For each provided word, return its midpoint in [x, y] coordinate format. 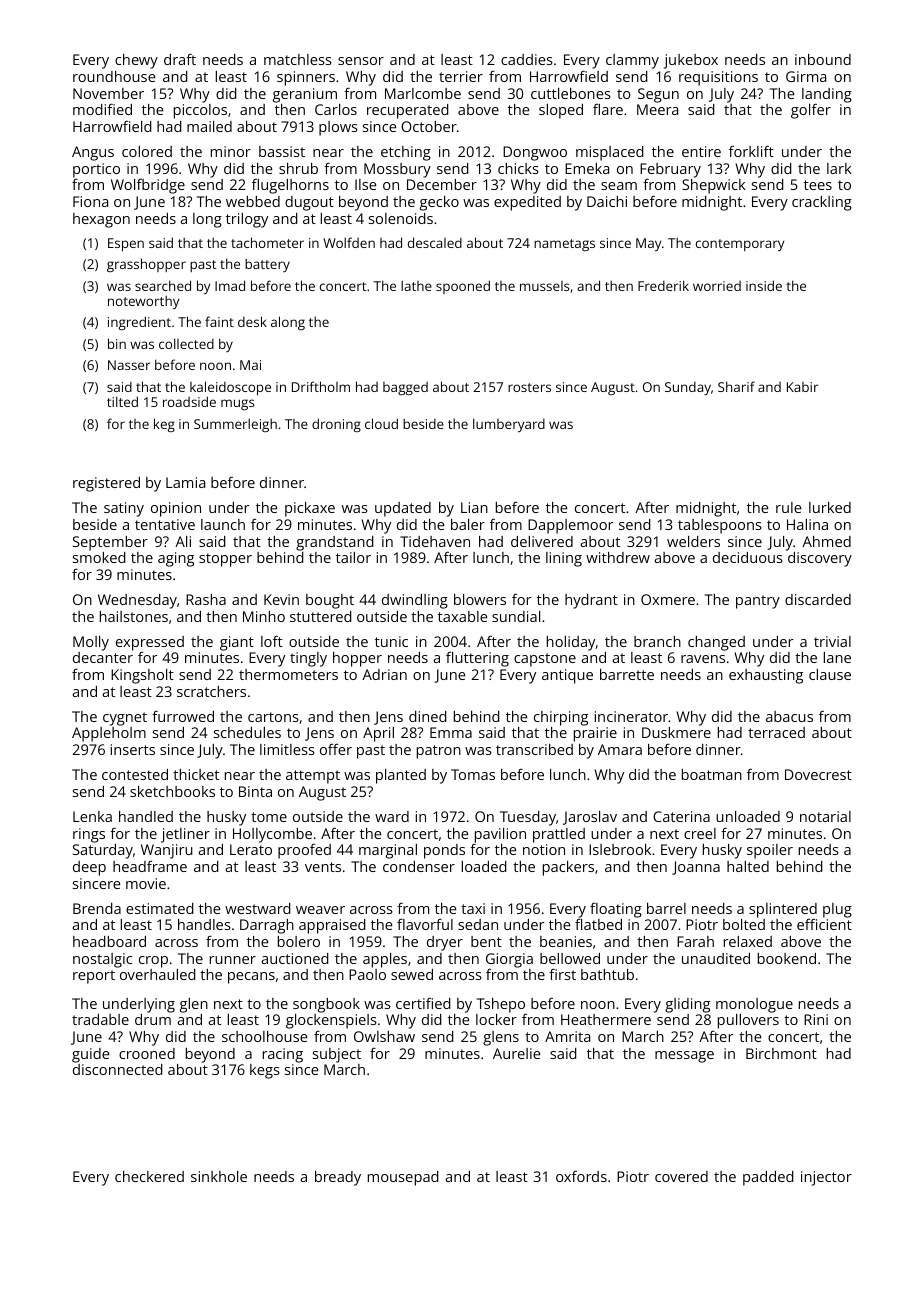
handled [146, 816]
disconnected [118, 1069]
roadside [189, 401]
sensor [361, 61]
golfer [811, 111]
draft [180, 59]
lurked [830, 507]
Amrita [567, 1036]
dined [428, 716]
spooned [463, 287]
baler [468, 524]
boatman [712, 774]
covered [681, 1176]
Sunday [688, 388]
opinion [176, 509]
